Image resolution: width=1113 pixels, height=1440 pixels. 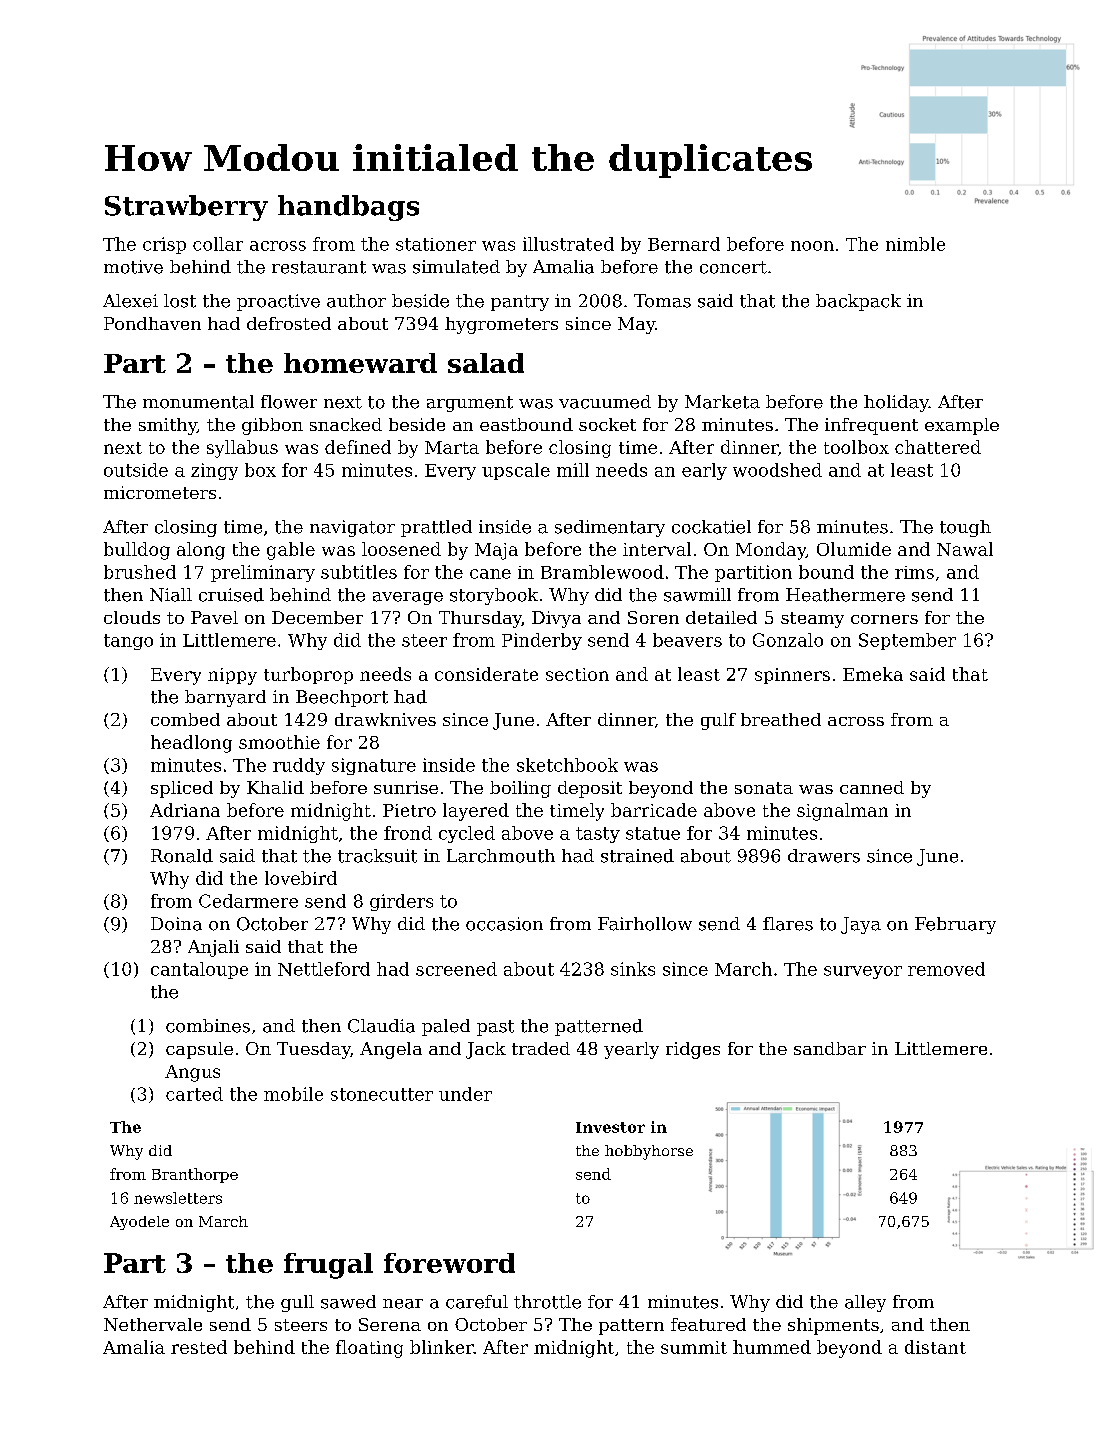 What do you see at coordinates (348, 208) in the image?
I see `handbags` at bounding box center [348, 208].
